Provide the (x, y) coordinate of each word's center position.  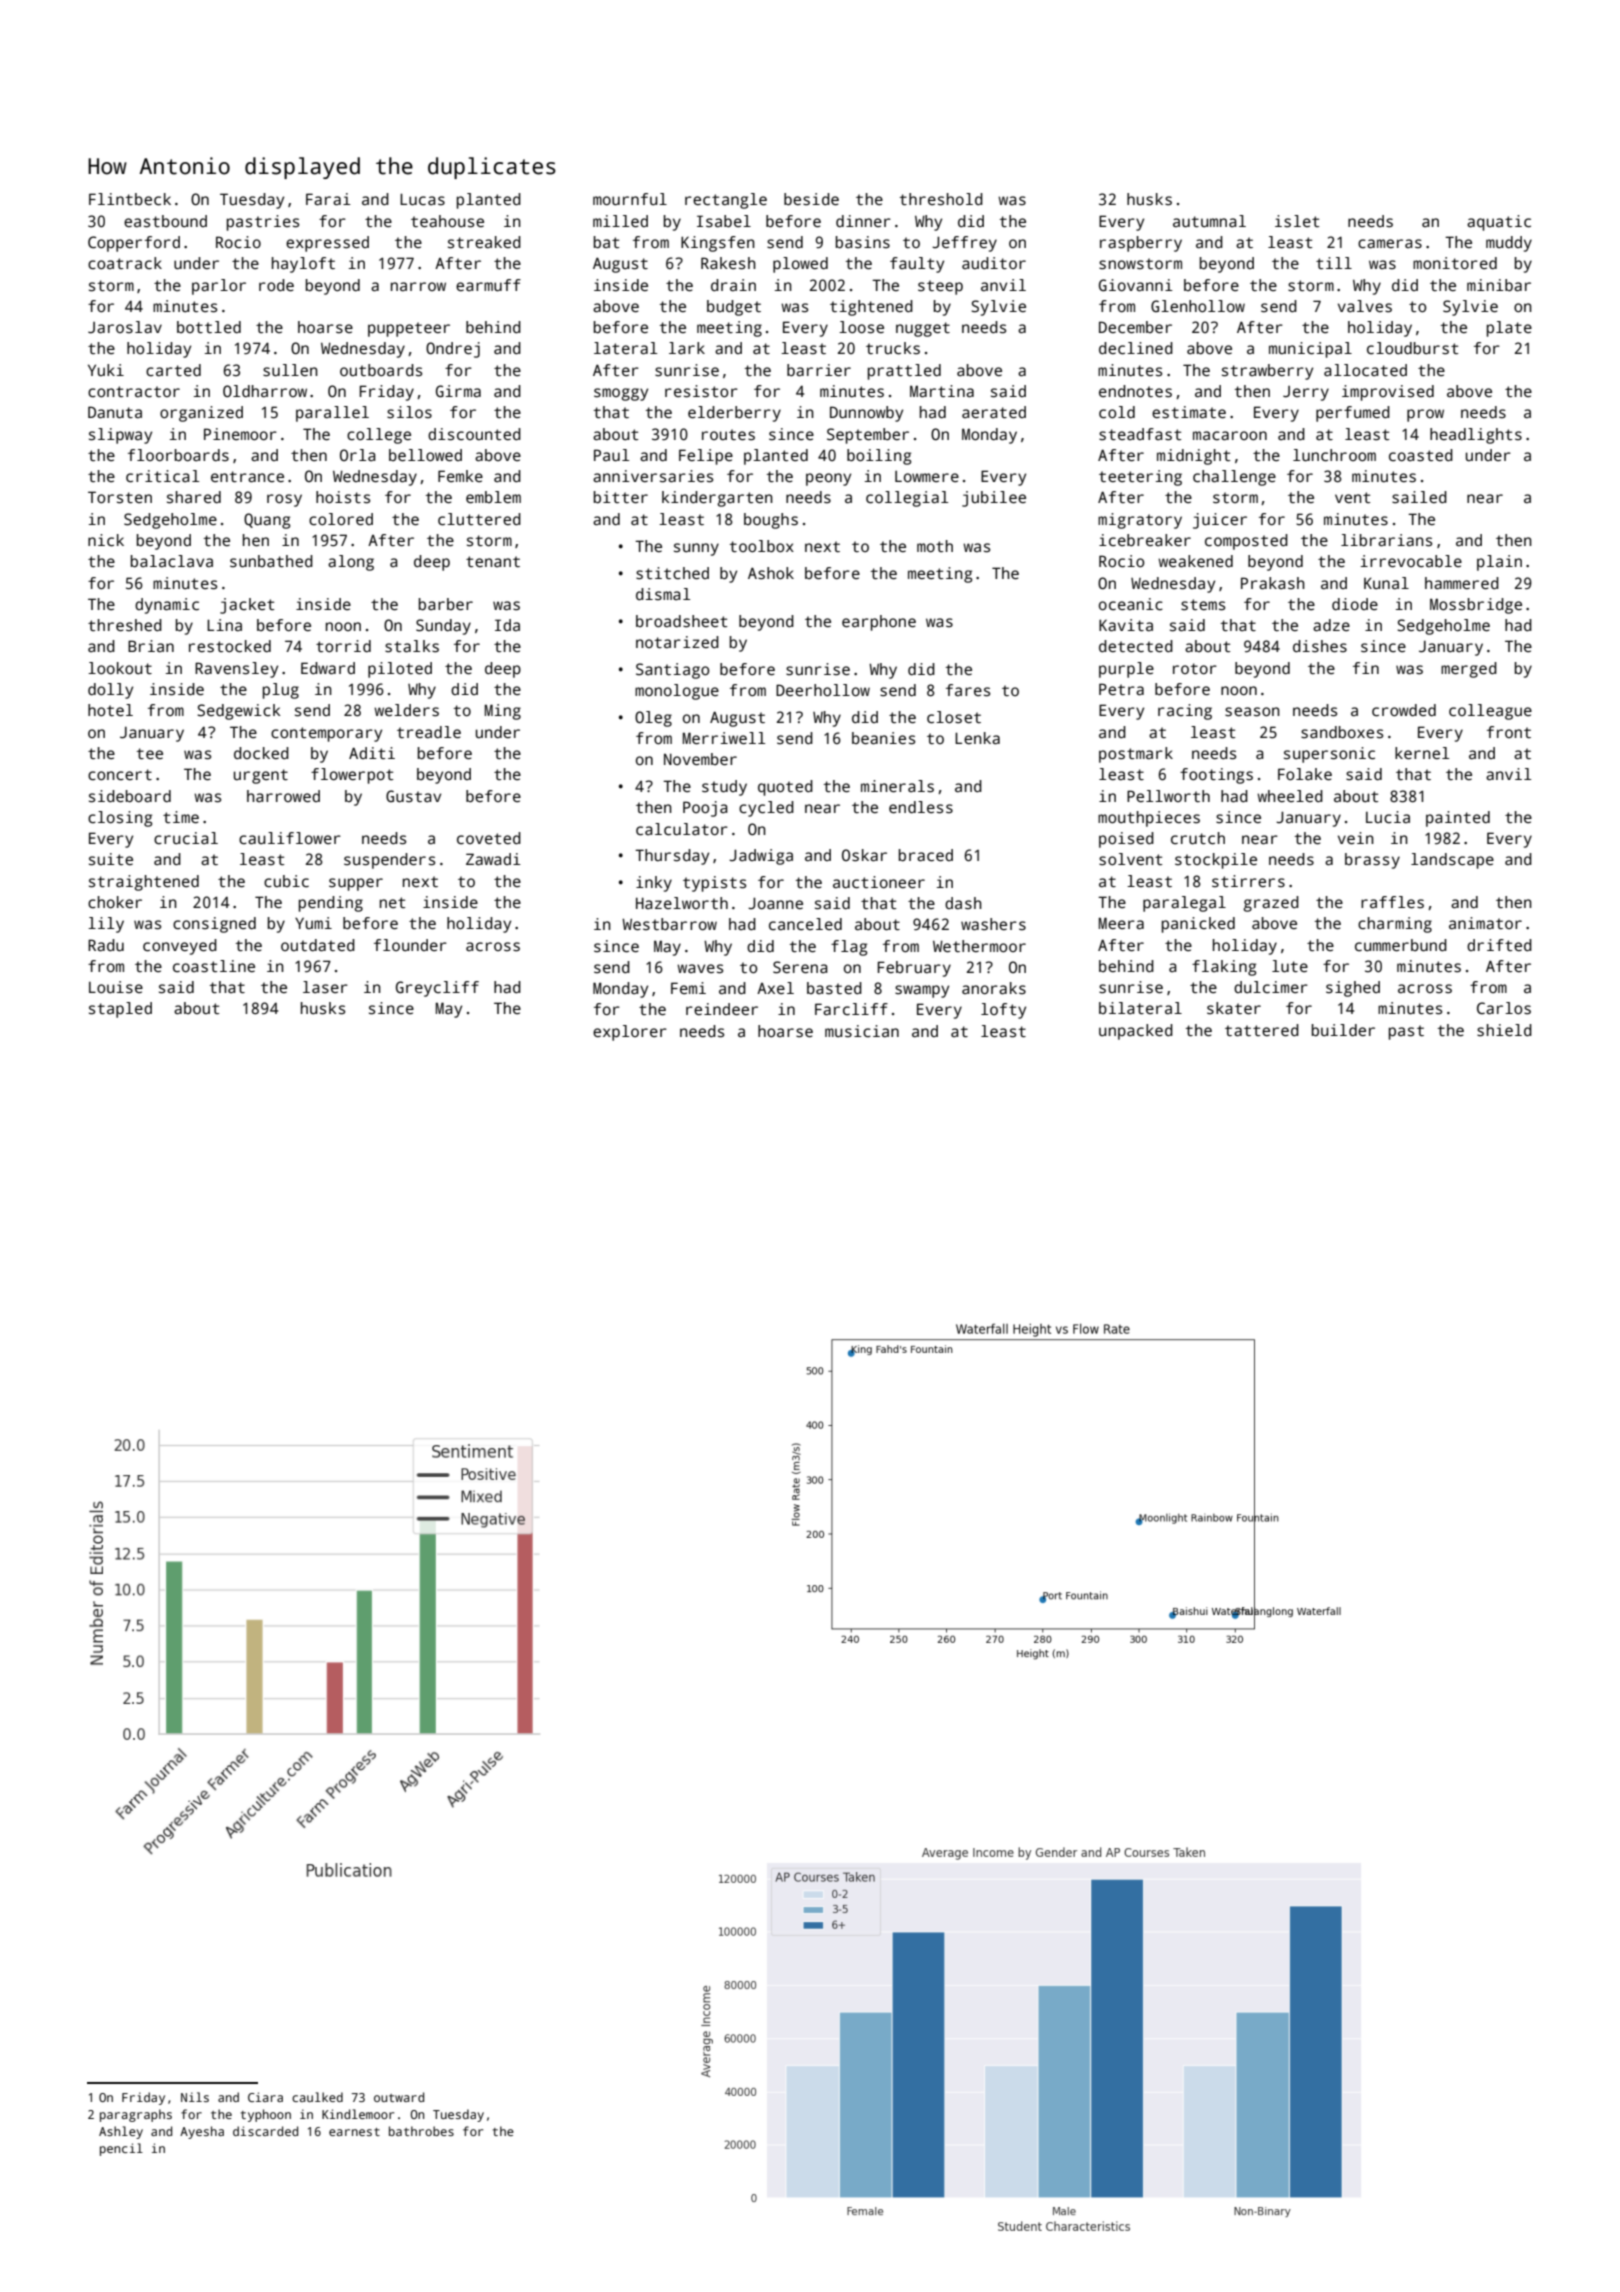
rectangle (726, 201)
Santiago (672, 671)
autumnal (1209, 221)
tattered (1262, 1030)
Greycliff (437, 989)
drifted (1499, 945)
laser (325, 987)
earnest (354, 2132)
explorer (630, 1033)
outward (399, 2097)
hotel (110, 710)
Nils (195, 2097)
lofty (1003, 1011)
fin (1366, 668)
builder (1343, 1030)
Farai (328, 199)
